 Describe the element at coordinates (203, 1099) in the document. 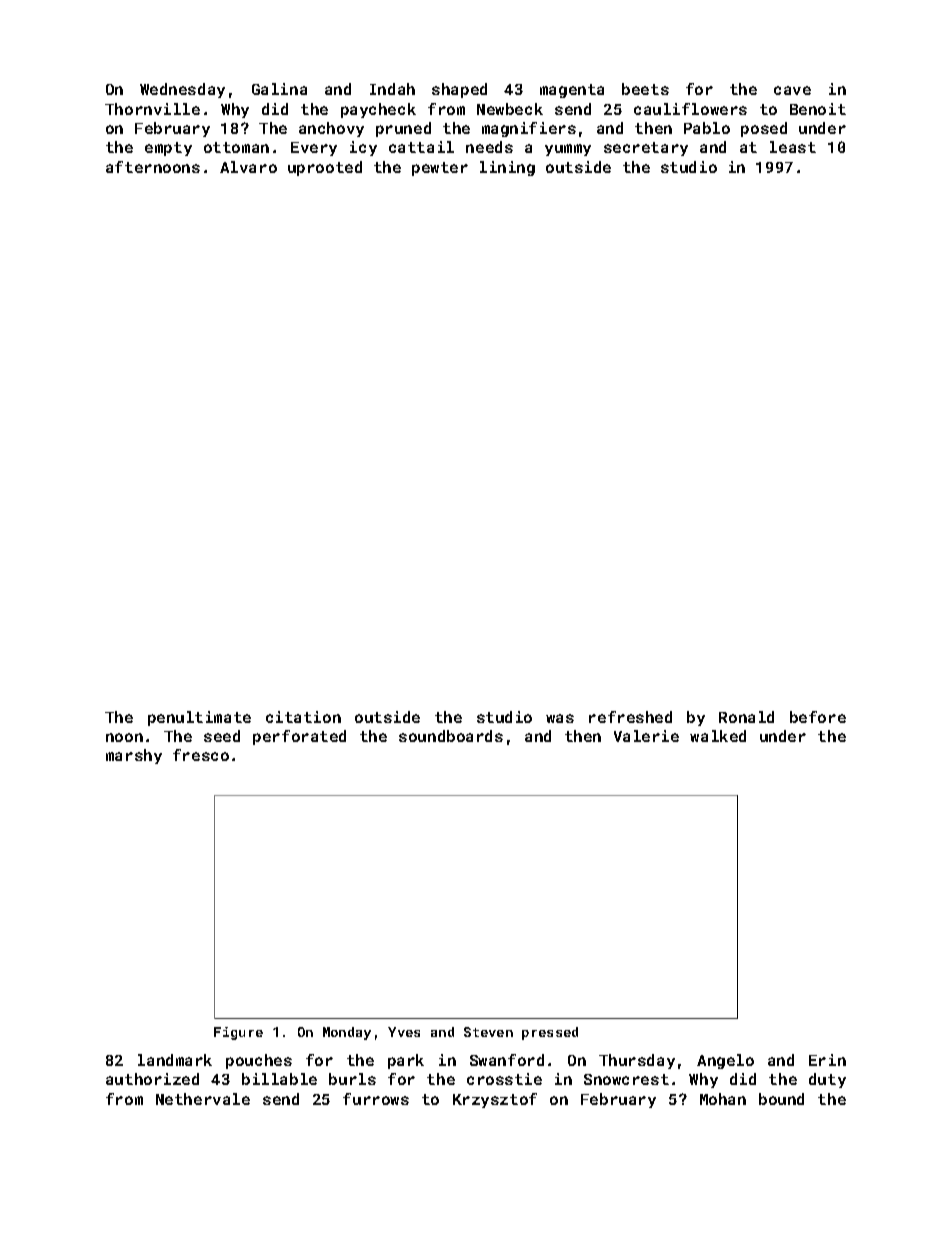

I see `Nethervale` at that location.
